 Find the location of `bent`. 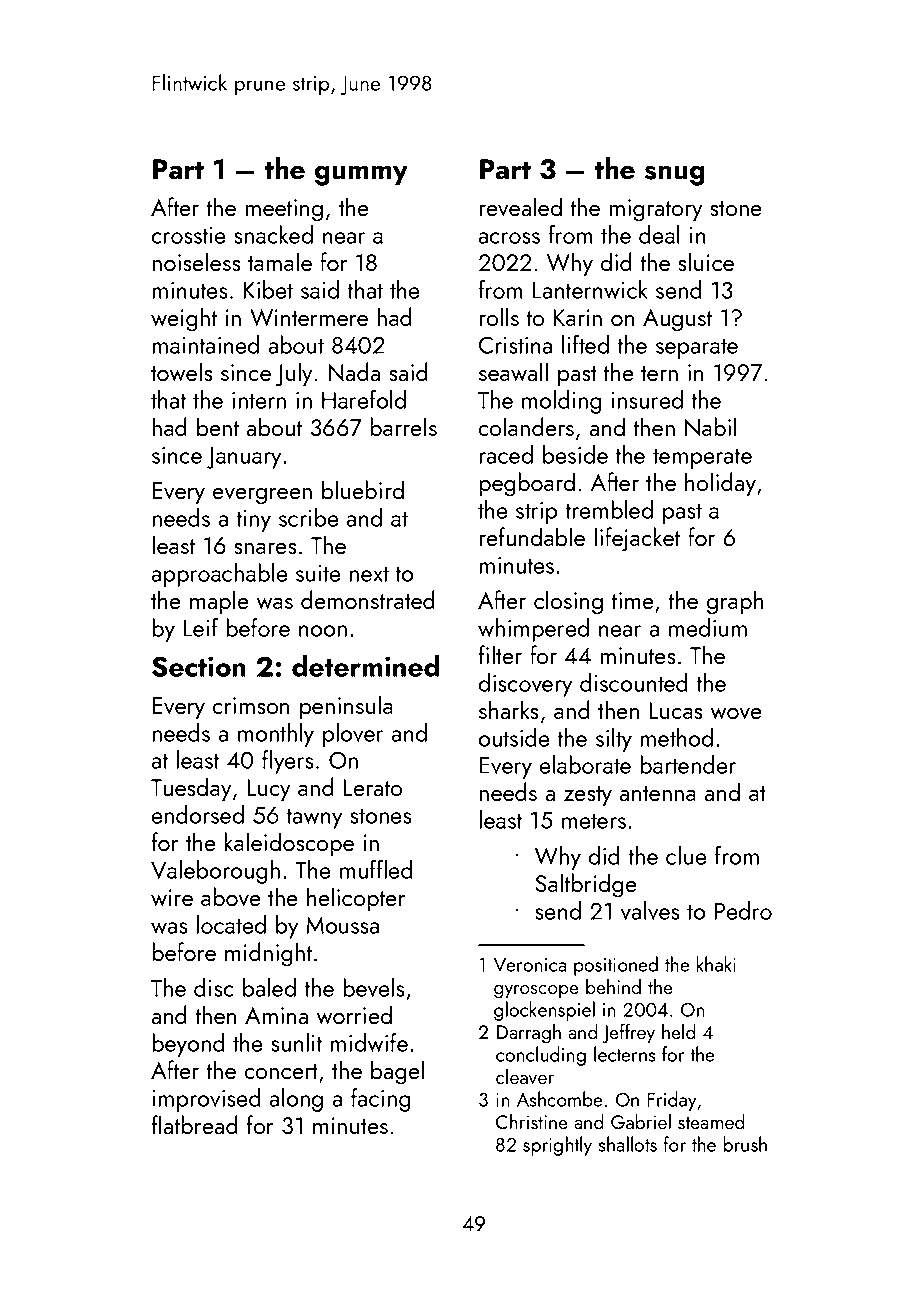

bent is located at coordinates (218, 426).
